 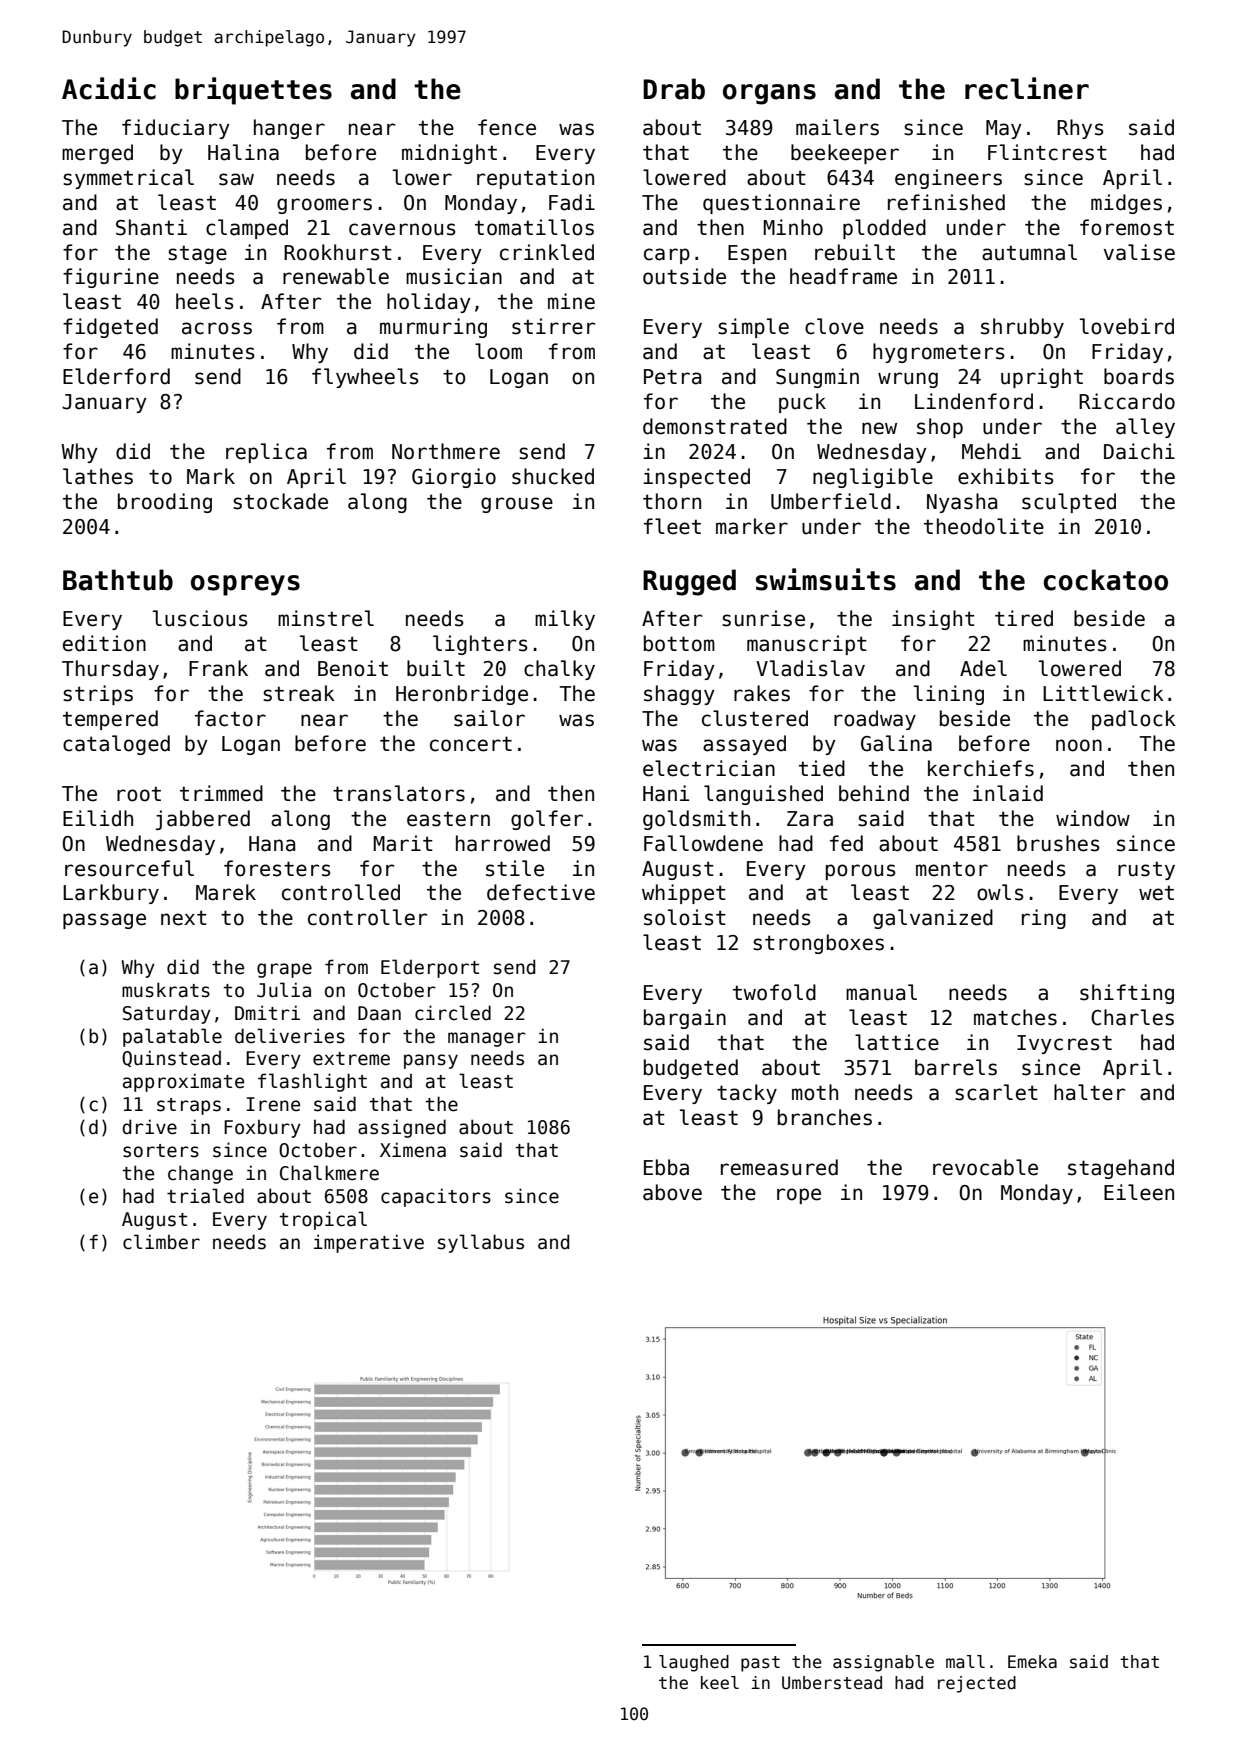 I want to click on Northmere, so click(x=446, y=451).
